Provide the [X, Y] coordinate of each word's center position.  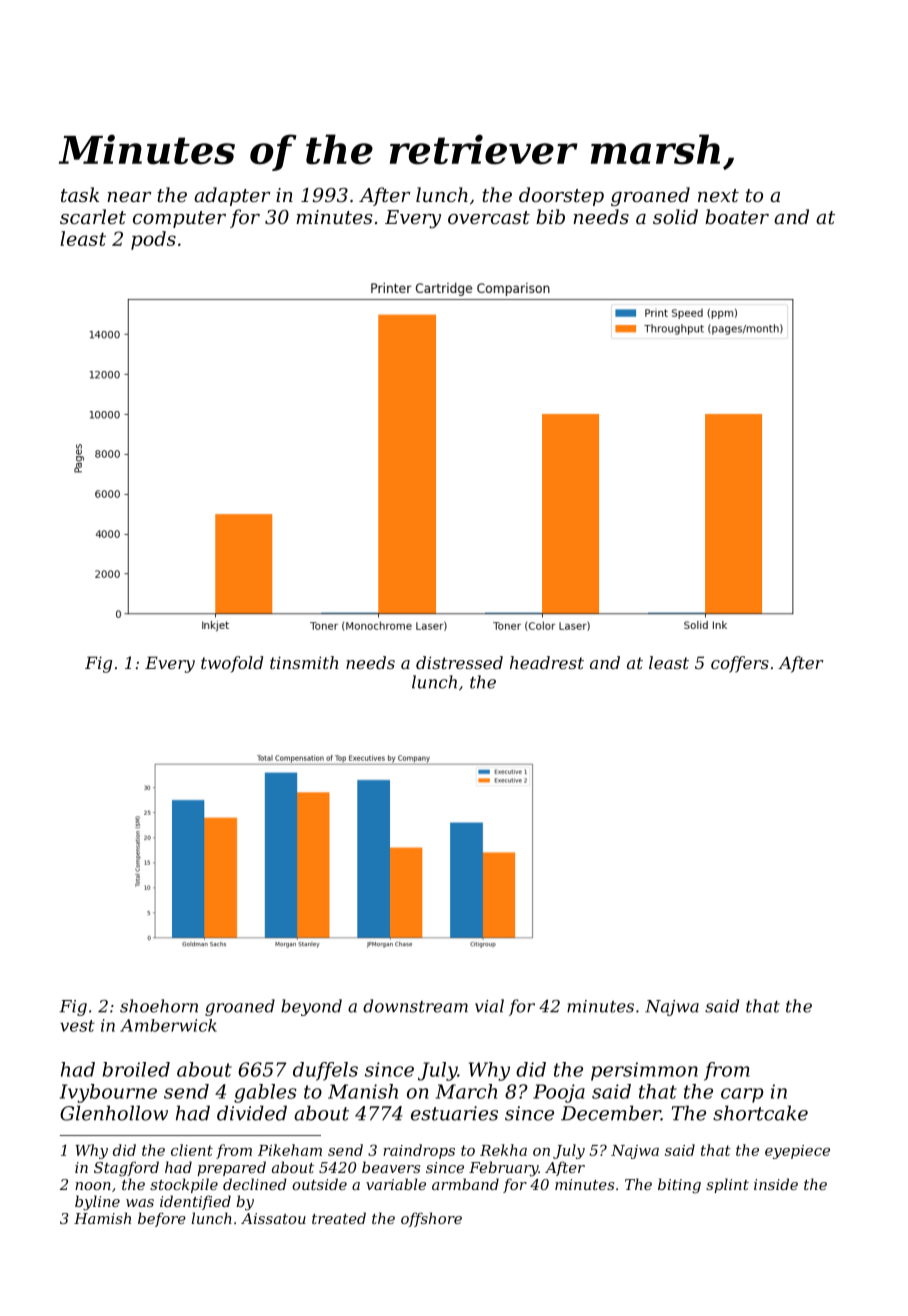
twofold [232, 664]
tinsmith [304, 662]
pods [153, 240]
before [162, 1219]
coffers [740, 664]
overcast [489, 217]
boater [737, 216]
